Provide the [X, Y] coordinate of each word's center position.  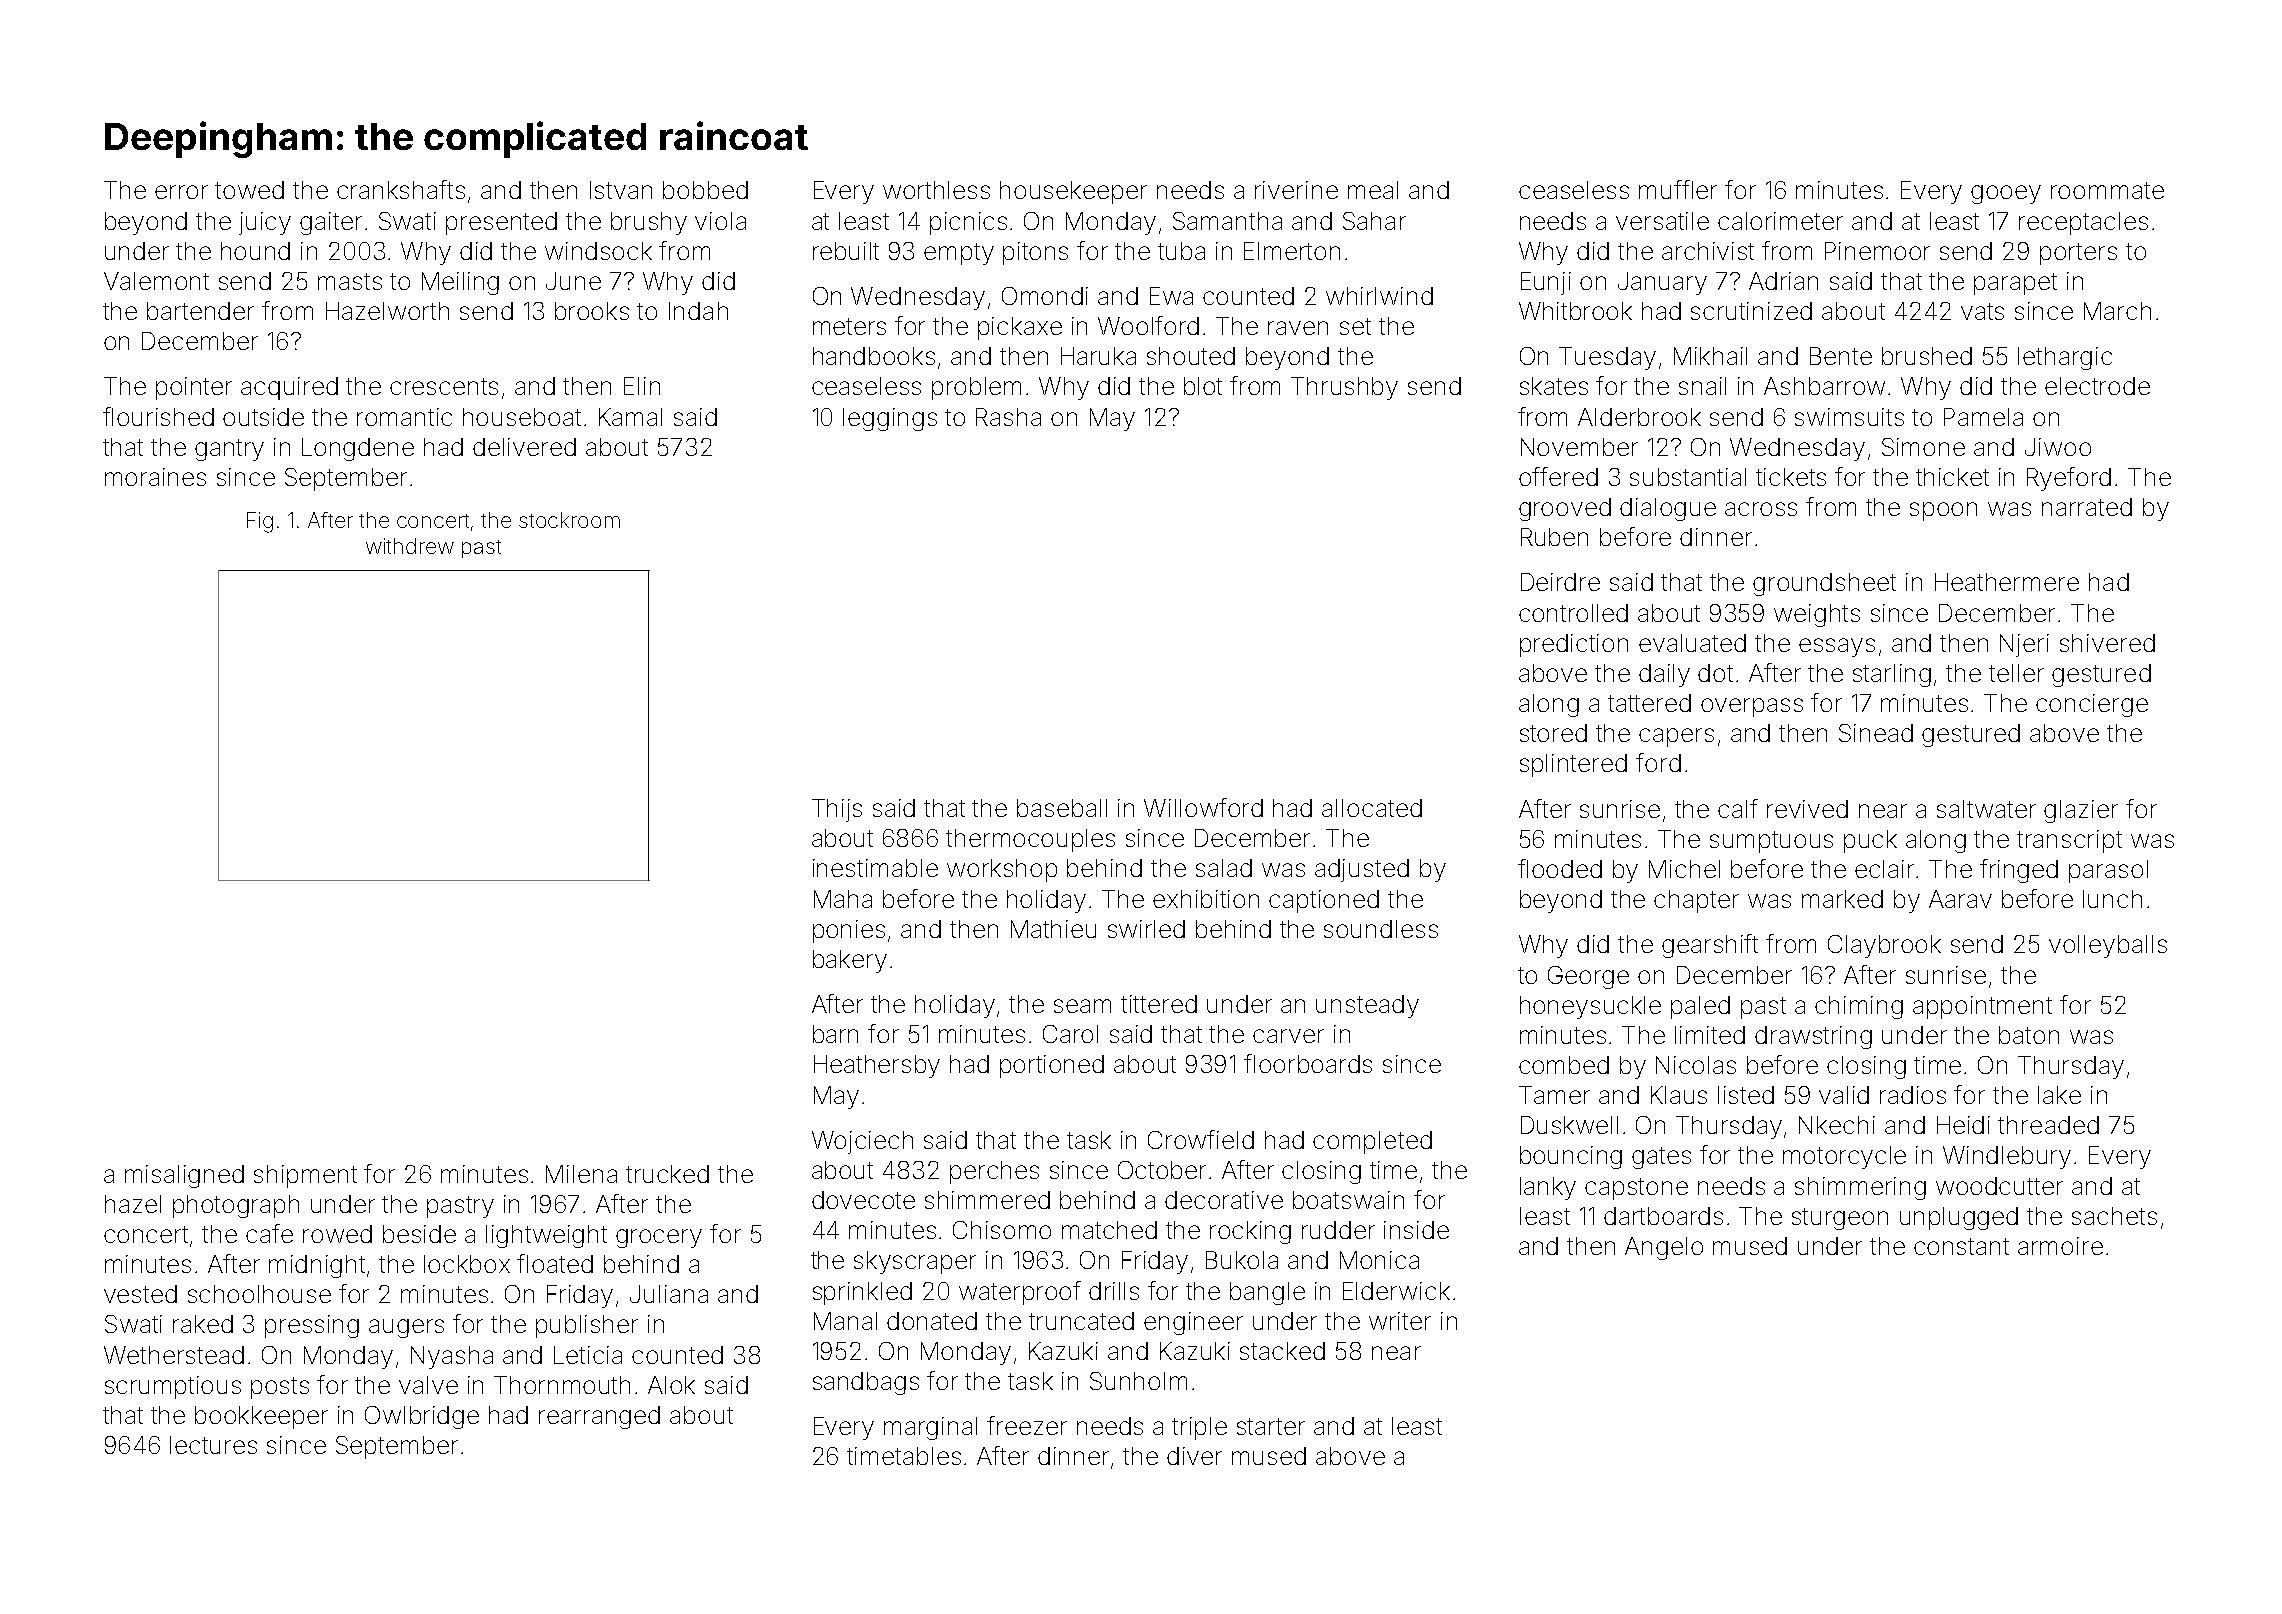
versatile [1662, 221]
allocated [1372, 808]
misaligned [184, 1176]
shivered [2107, 643]
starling [1892, 675]
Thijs [837, 810]
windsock [598, 251]
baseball [1062, 808]
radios [1913, 1095]
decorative [1224, 1200]
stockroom [569, 520]
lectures [213, 1445]
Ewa [1171, 296]
